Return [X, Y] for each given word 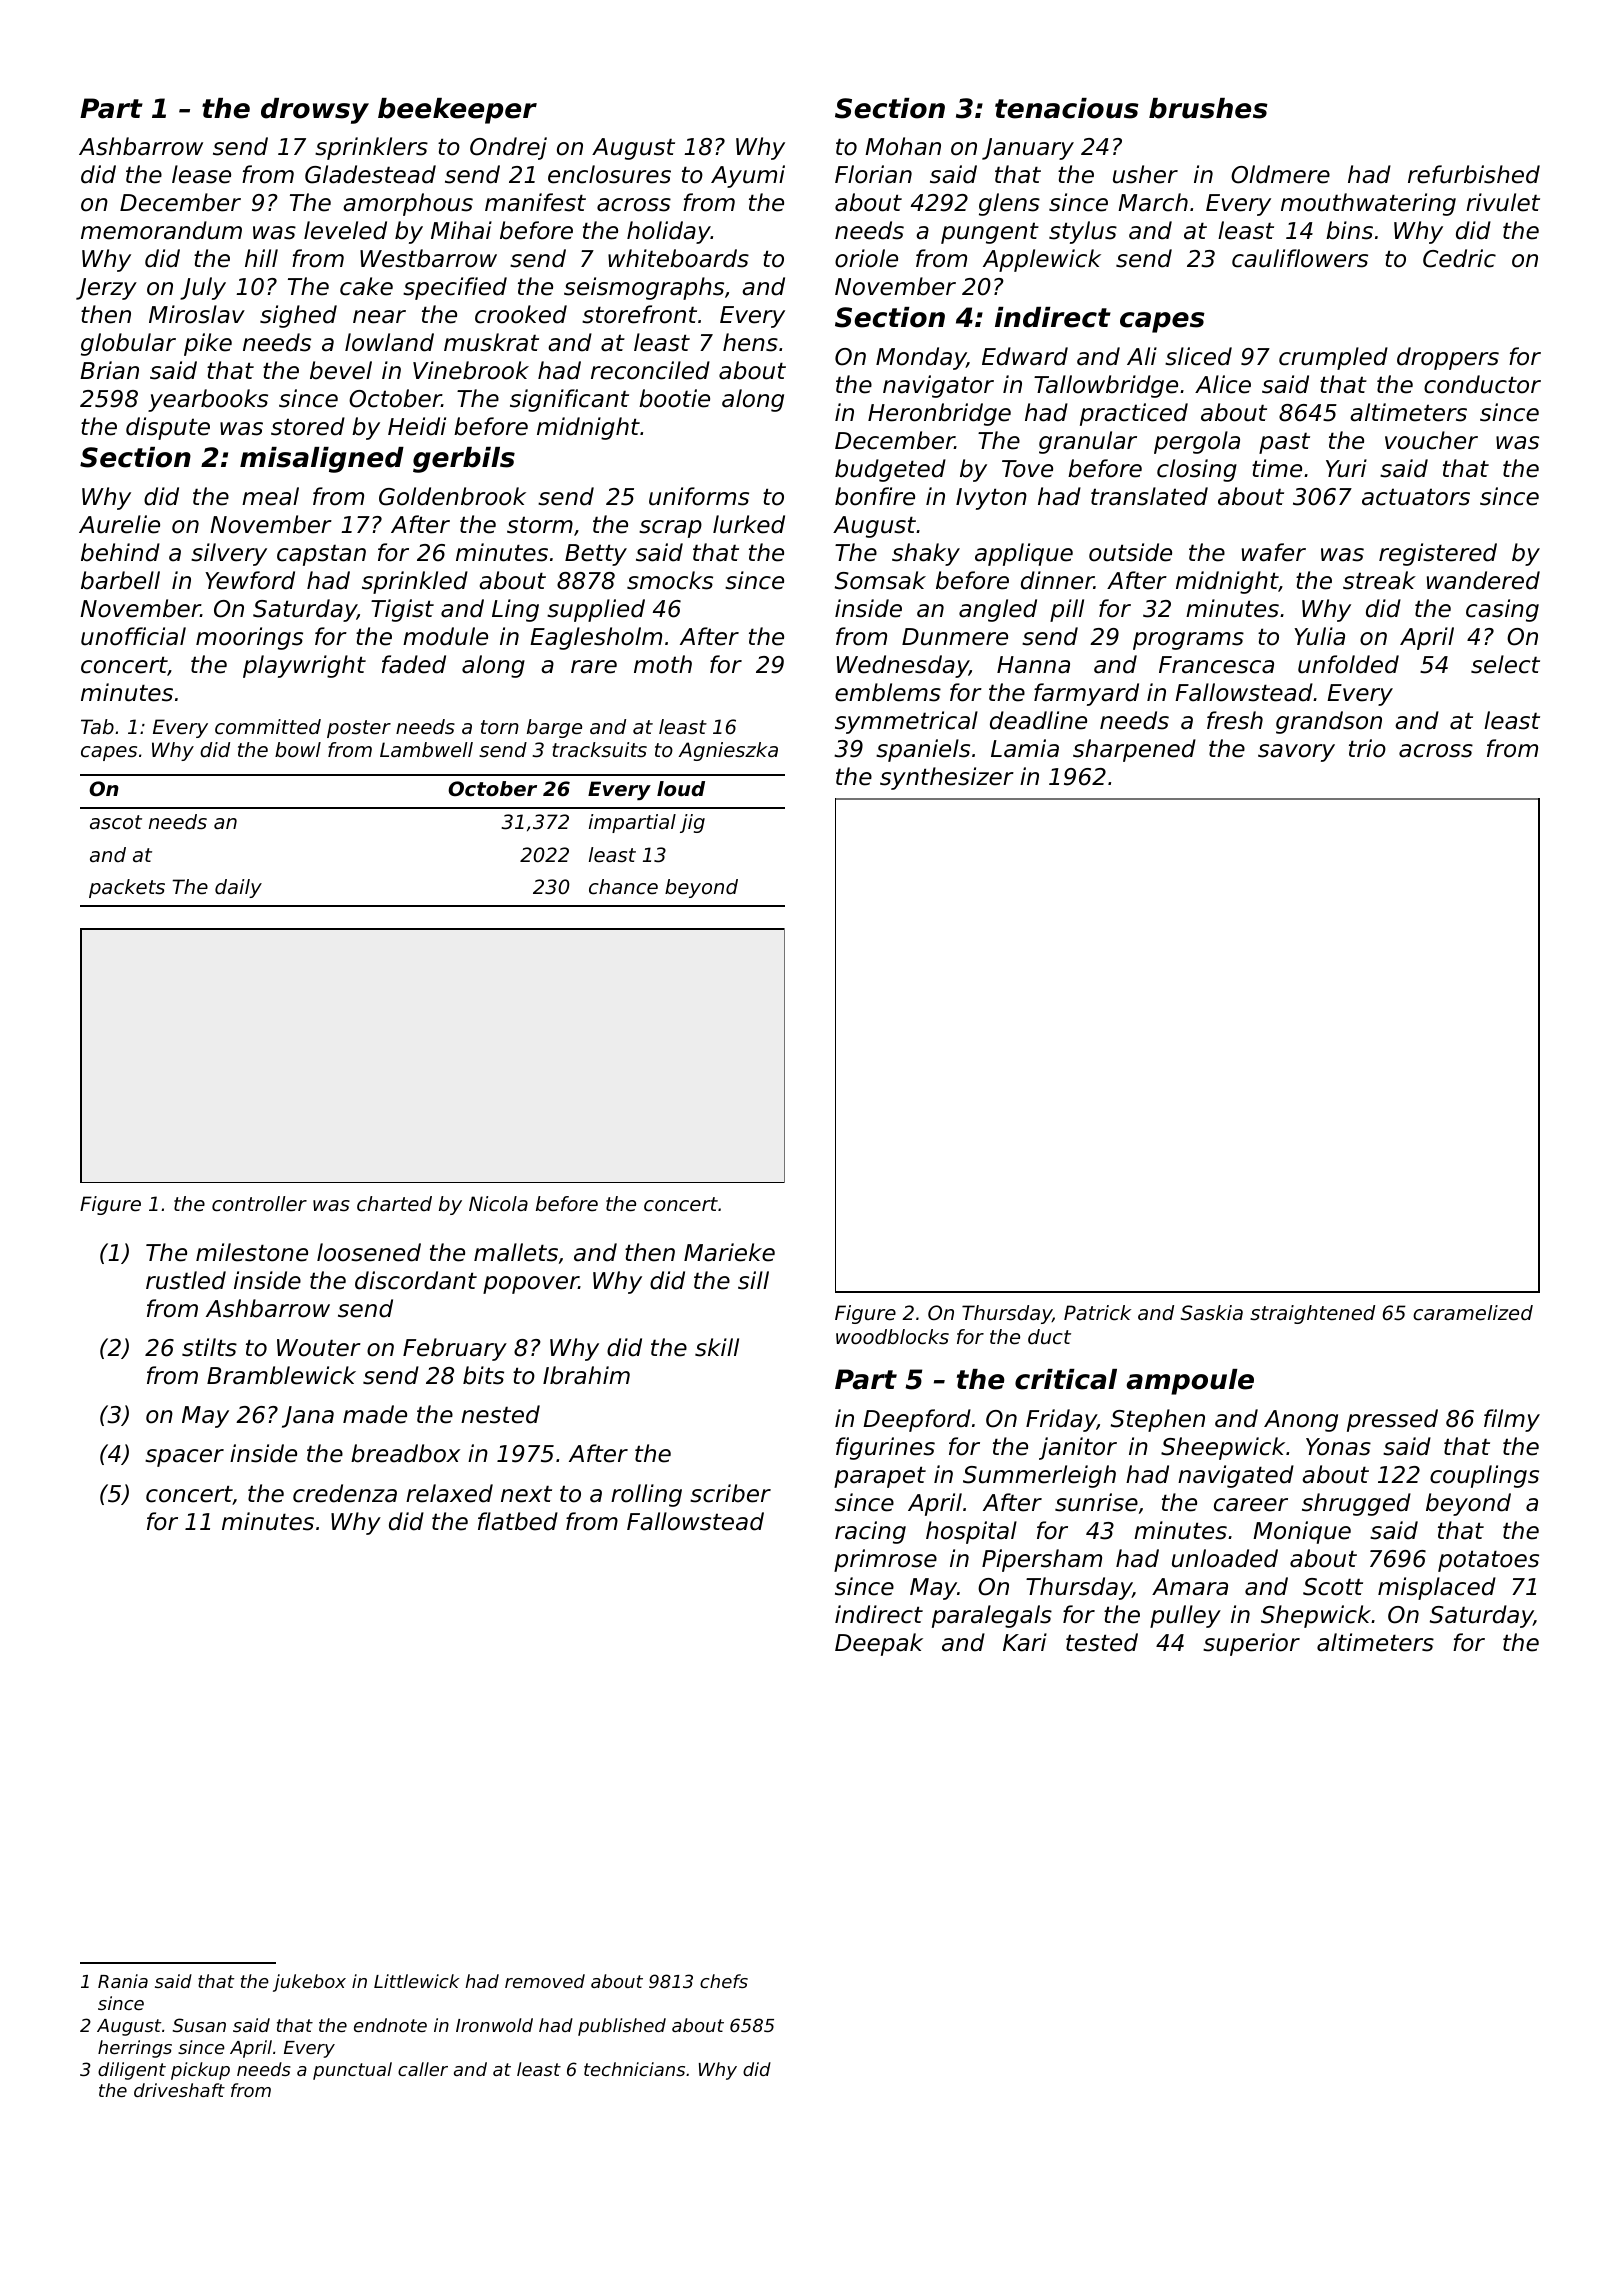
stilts [209, 1347]
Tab [97, 726]
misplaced [1437, 1588]
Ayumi [748, 176]
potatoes [1488, 1561]
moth [663, 664]
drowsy [315, 111]
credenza [345, 1493]
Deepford [917, 1420]
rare [594, 667]
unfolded [1348, 664]
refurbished [1474, 174]
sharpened [1134, 750]
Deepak [879, 1644]
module [445, 636]
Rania [123, 1981]
